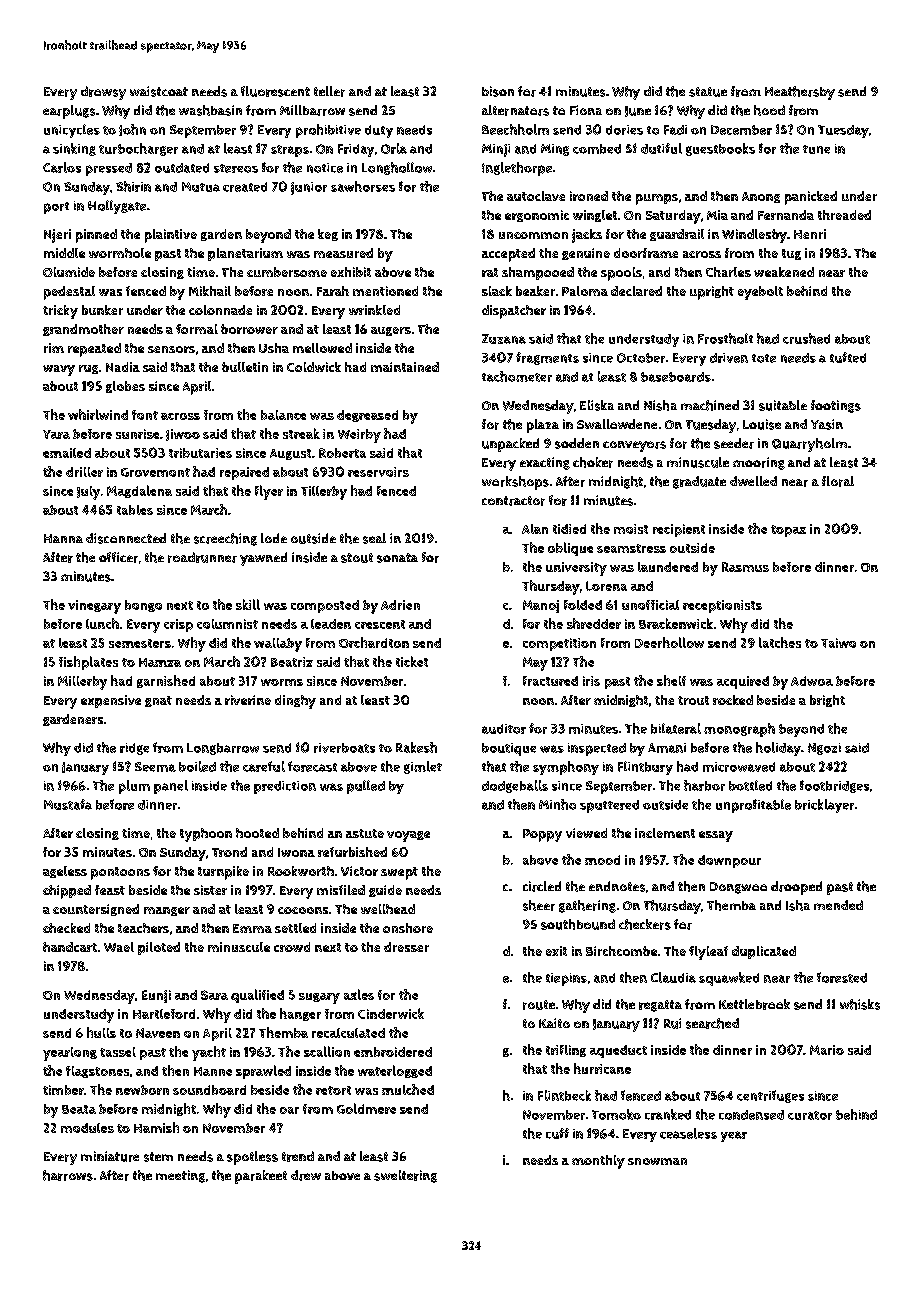 The image size is (924, 1308). What do you see at coordinates (586, 110) in the screenshot?
I see `Fiona` at bounding box center [586, 110].
